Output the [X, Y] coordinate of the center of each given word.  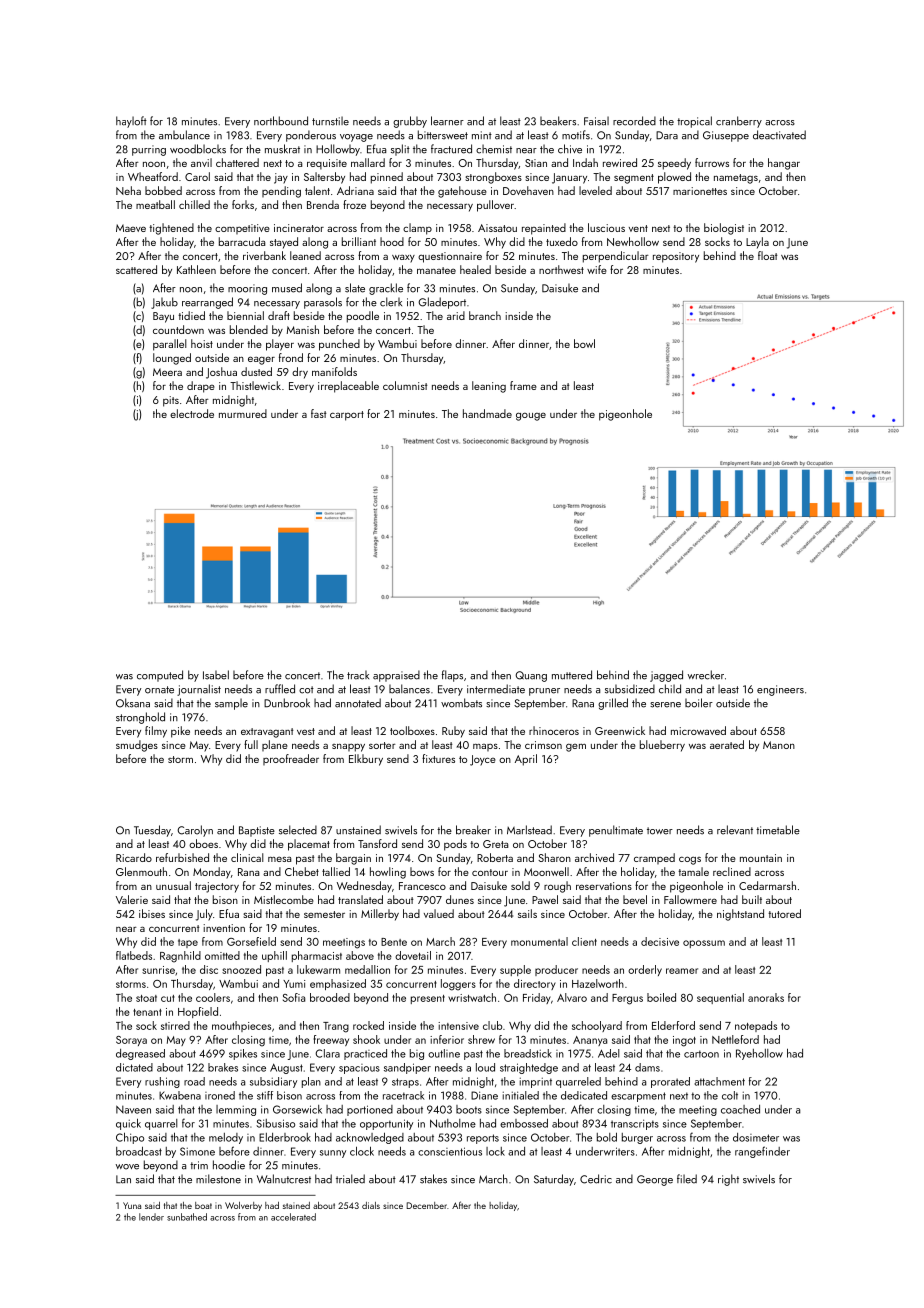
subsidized [630, 689]
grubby [410, 122]
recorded [634, 121]
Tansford [377, 843]
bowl [584, 343]
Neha [128, 190]
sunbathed [187, 1217]
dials [371, 1205]
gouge [531, 416]
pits [171, 401]
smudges [137, 746]
